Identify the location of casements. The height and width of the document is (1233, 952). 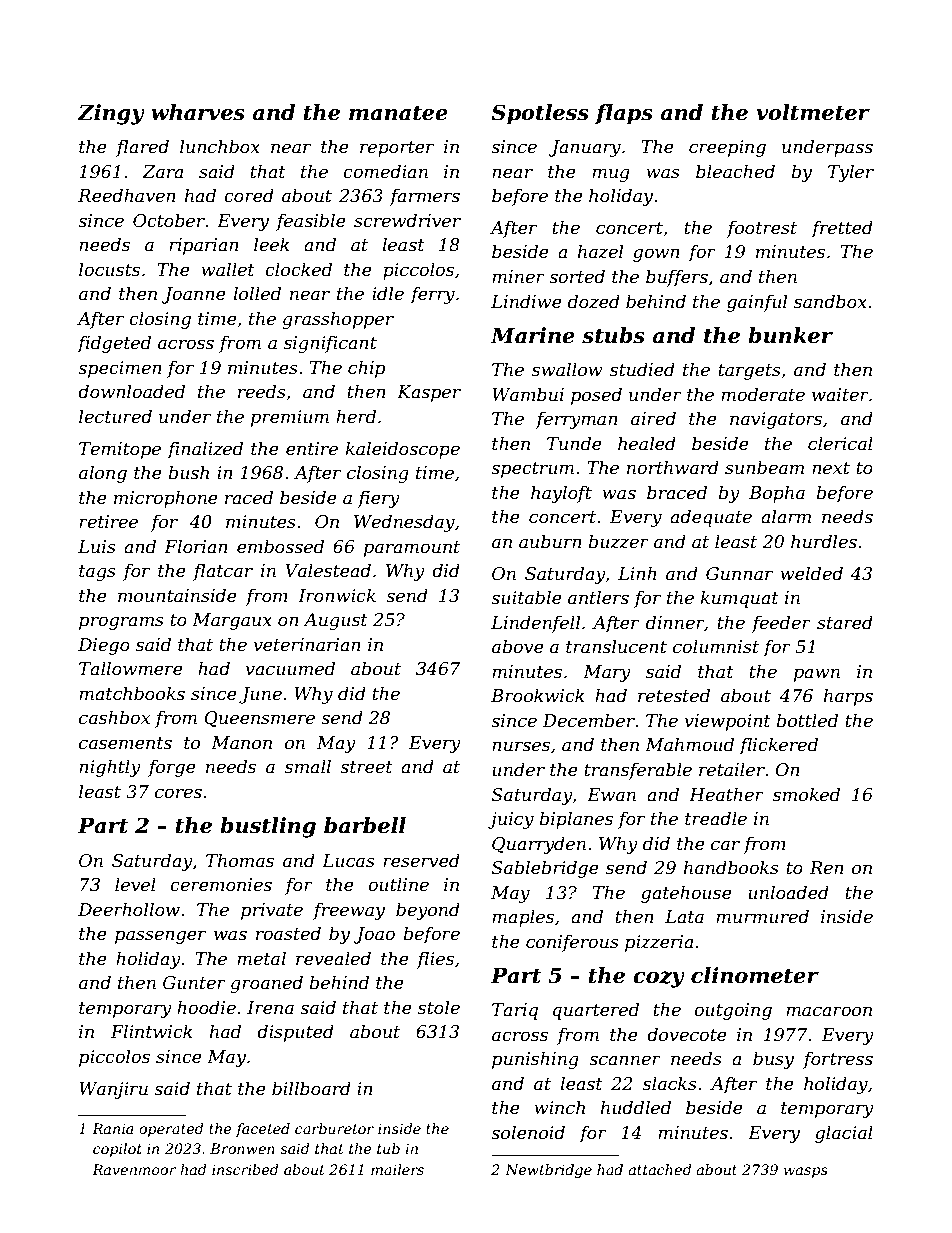
(125, 743).
